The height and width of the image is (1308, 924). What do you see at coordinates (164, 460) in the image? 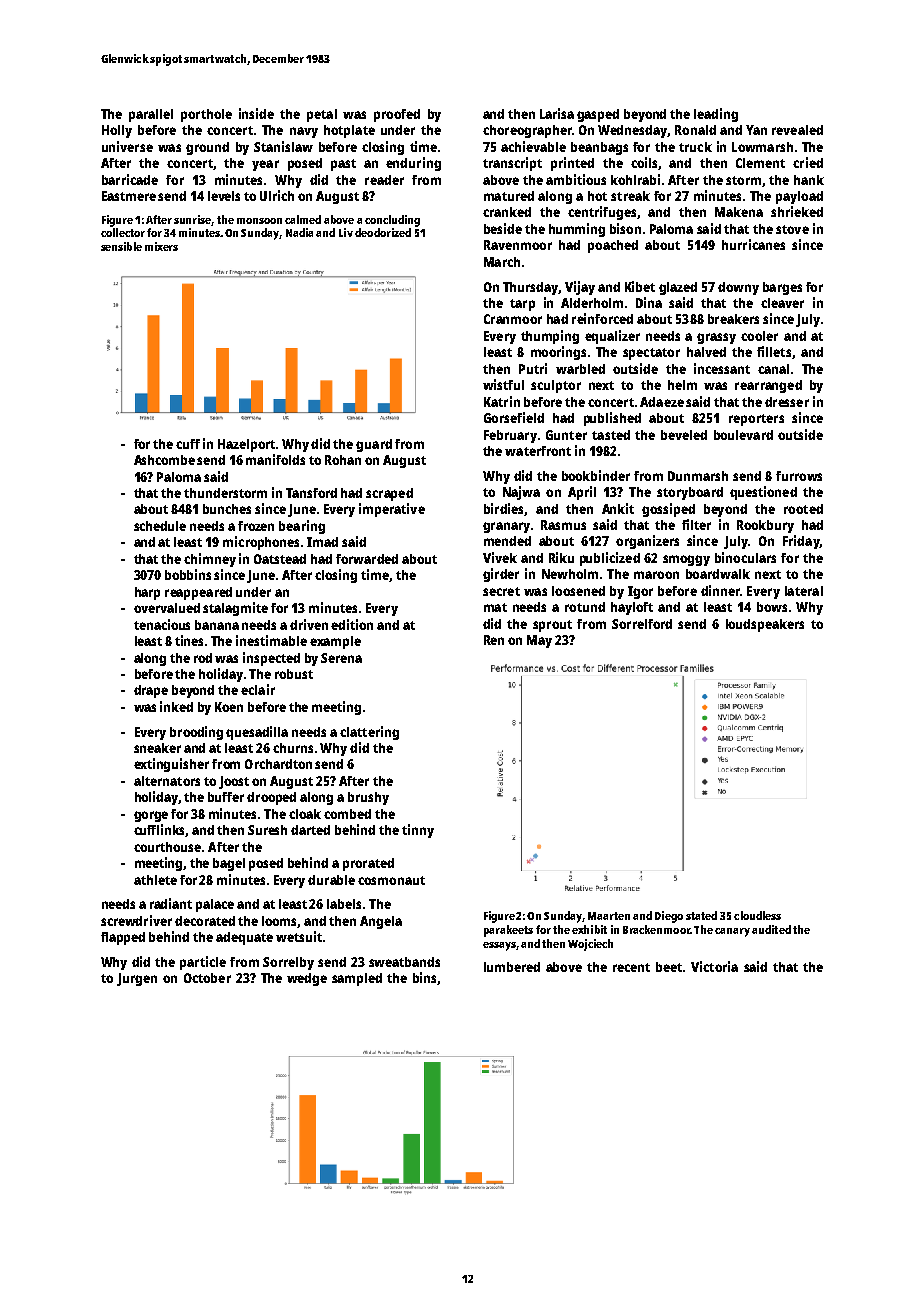
I see `Ashcombe` at bounding box center [164, 460].
